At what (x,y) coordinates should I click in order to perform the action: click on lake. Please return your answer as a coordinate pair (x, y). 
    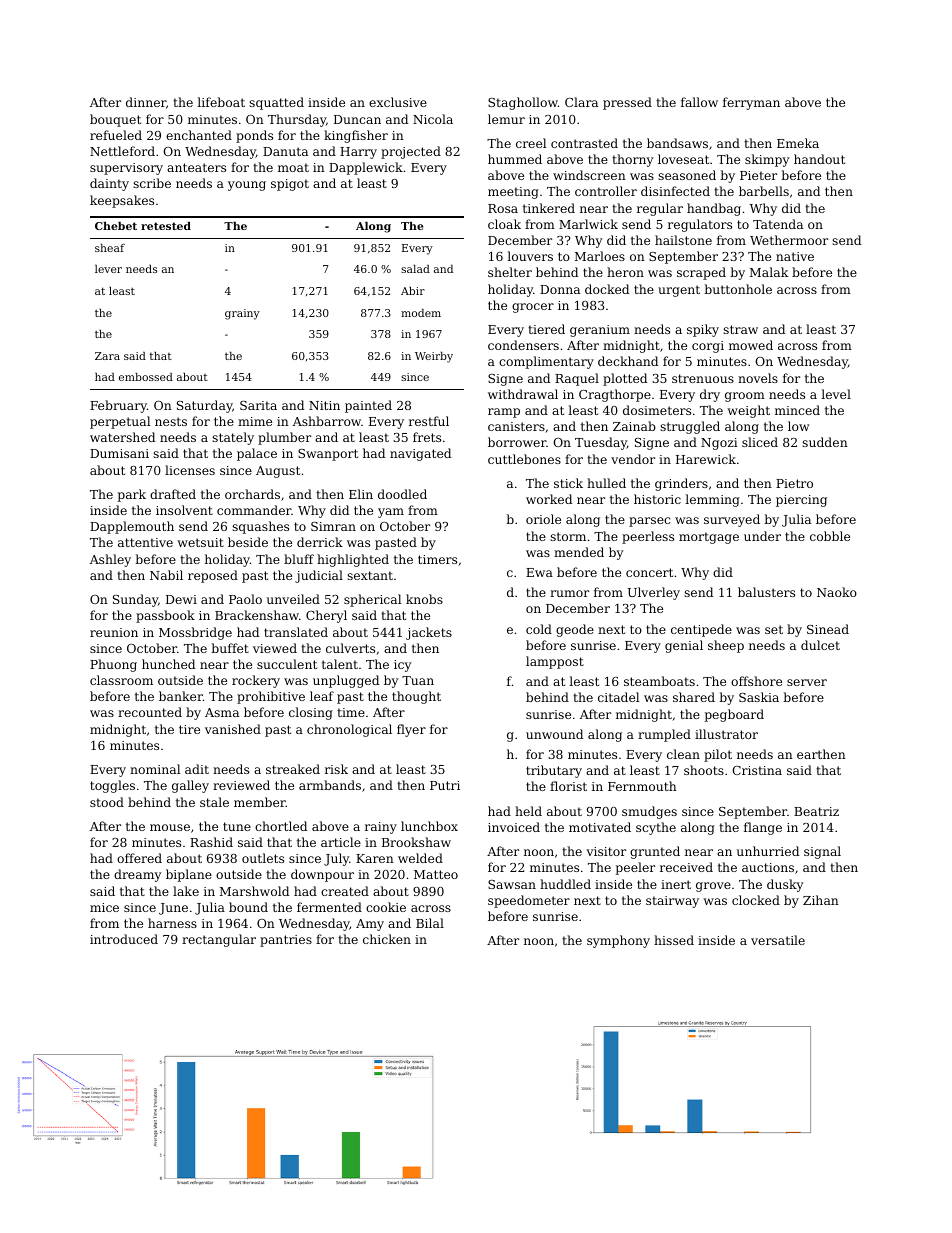
    Looking at the image, I should click on (186, 891).
